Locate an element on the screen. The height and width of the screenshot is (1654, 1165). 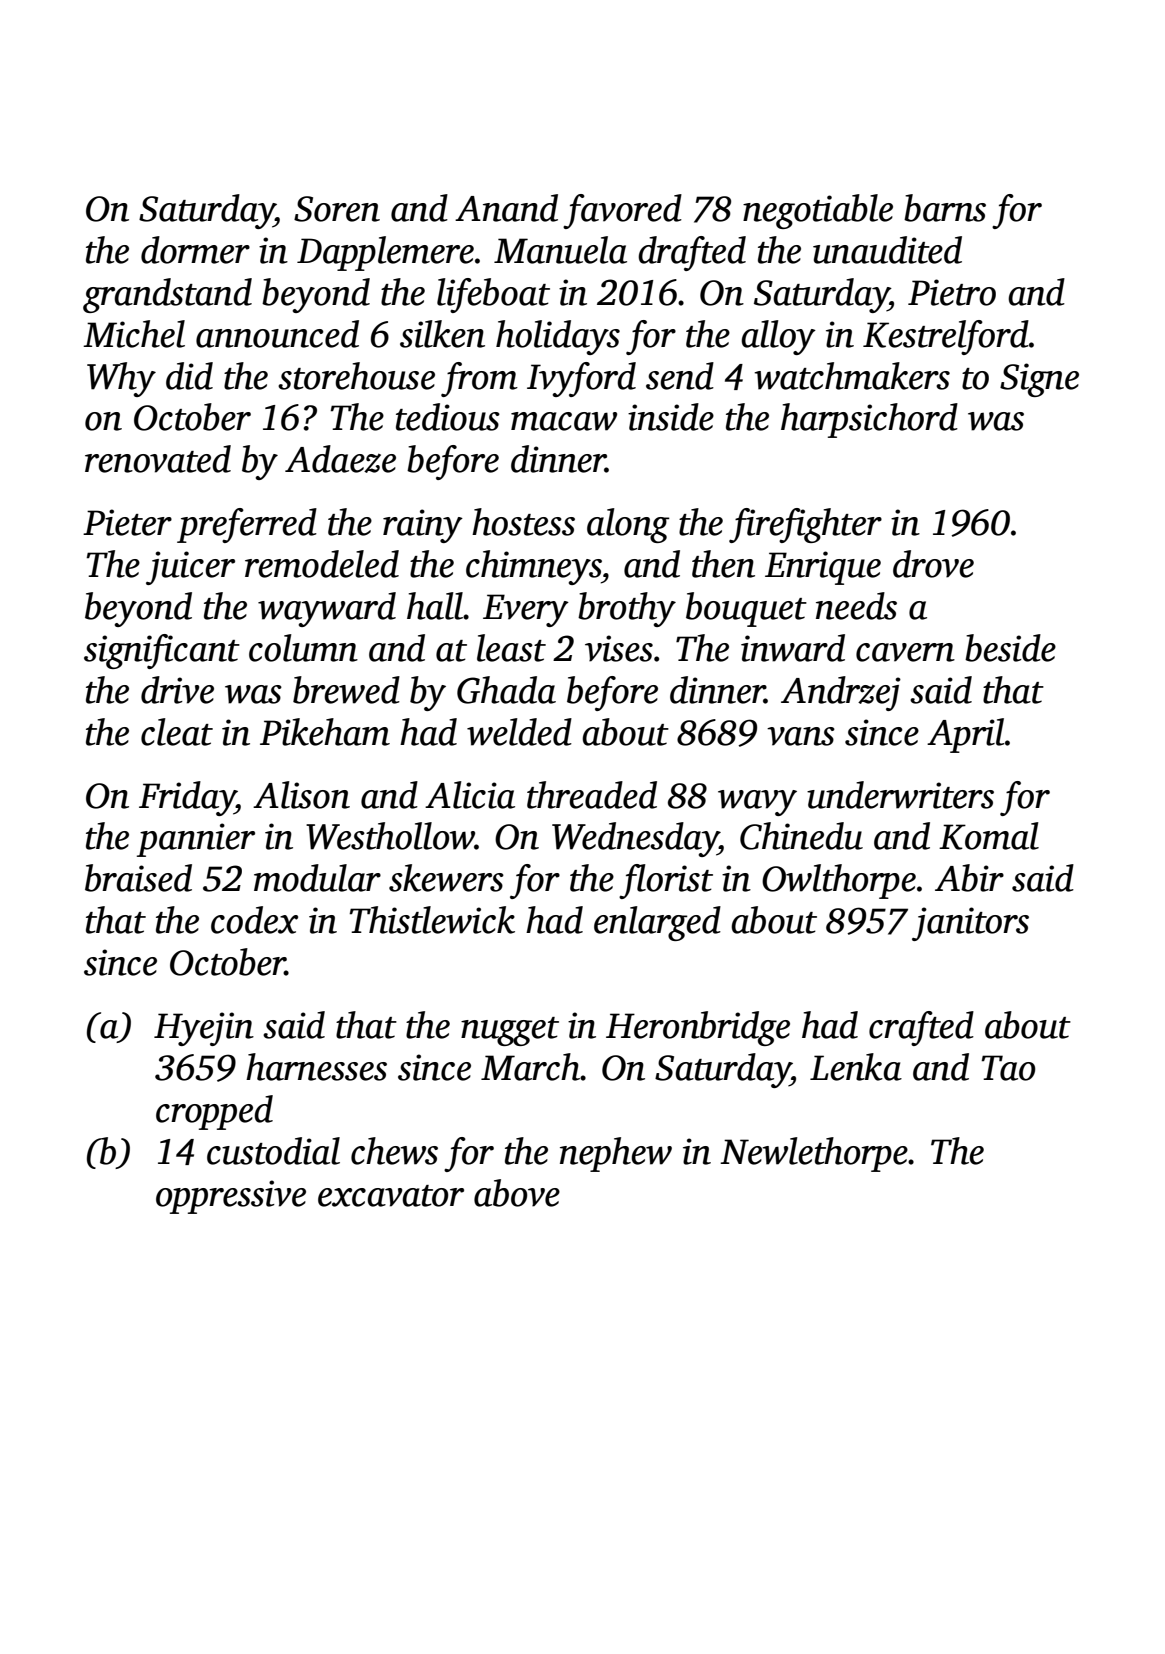
barns is located at coordinates (945, 208).
